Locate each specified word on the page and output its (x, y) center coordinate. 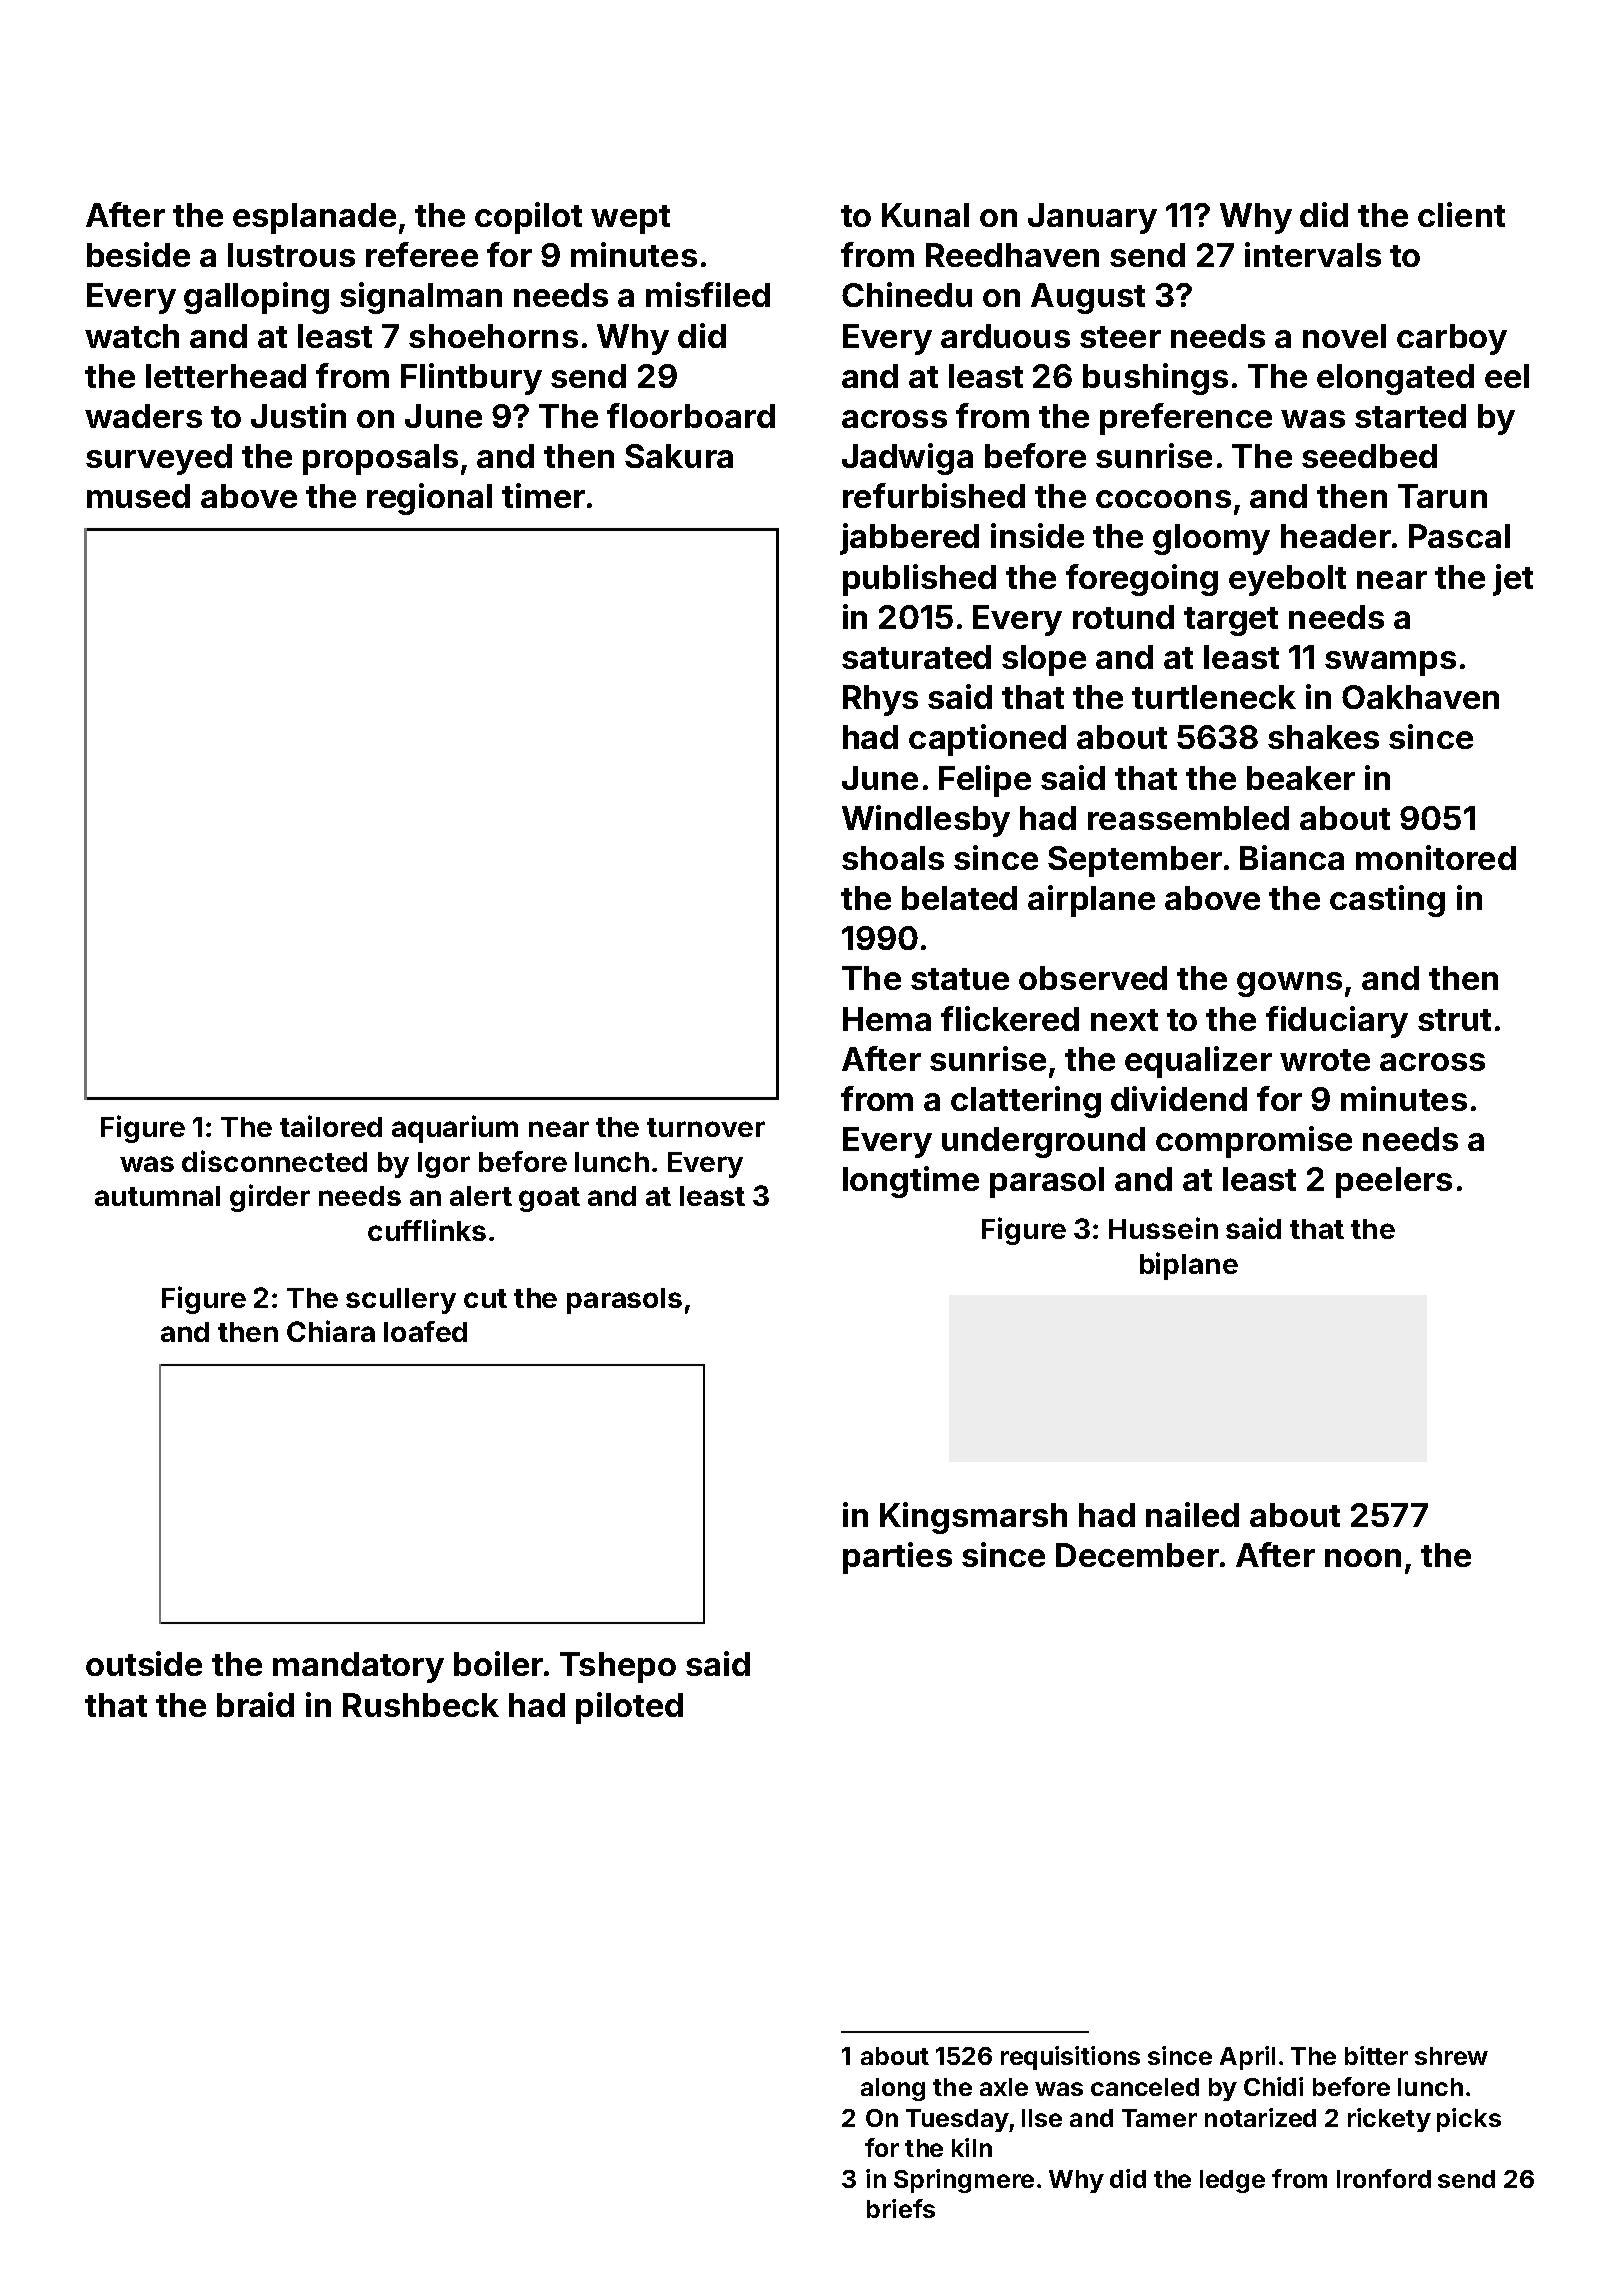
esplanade (314, 218)
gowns (1289, 984)
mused (138, 496)
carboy (1452, 339)
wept (630, 219)
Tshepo (618, 1667)
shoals (893, 858)
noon (1363, 1558)
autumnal (157, 1196)
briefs (901, 2208)
